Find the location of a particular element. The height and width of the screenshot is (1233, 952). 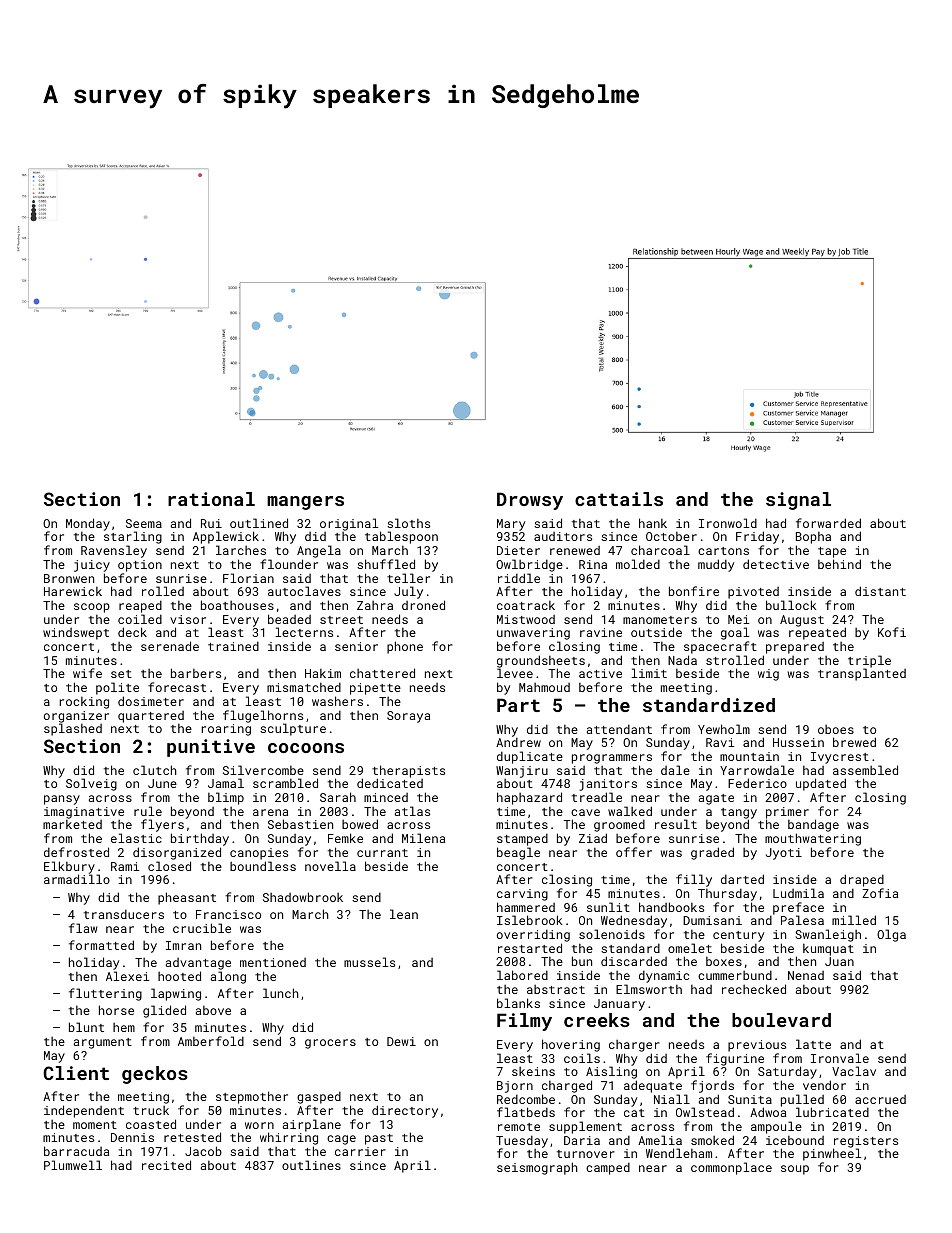

trained is located at coordinates (233, 646).
